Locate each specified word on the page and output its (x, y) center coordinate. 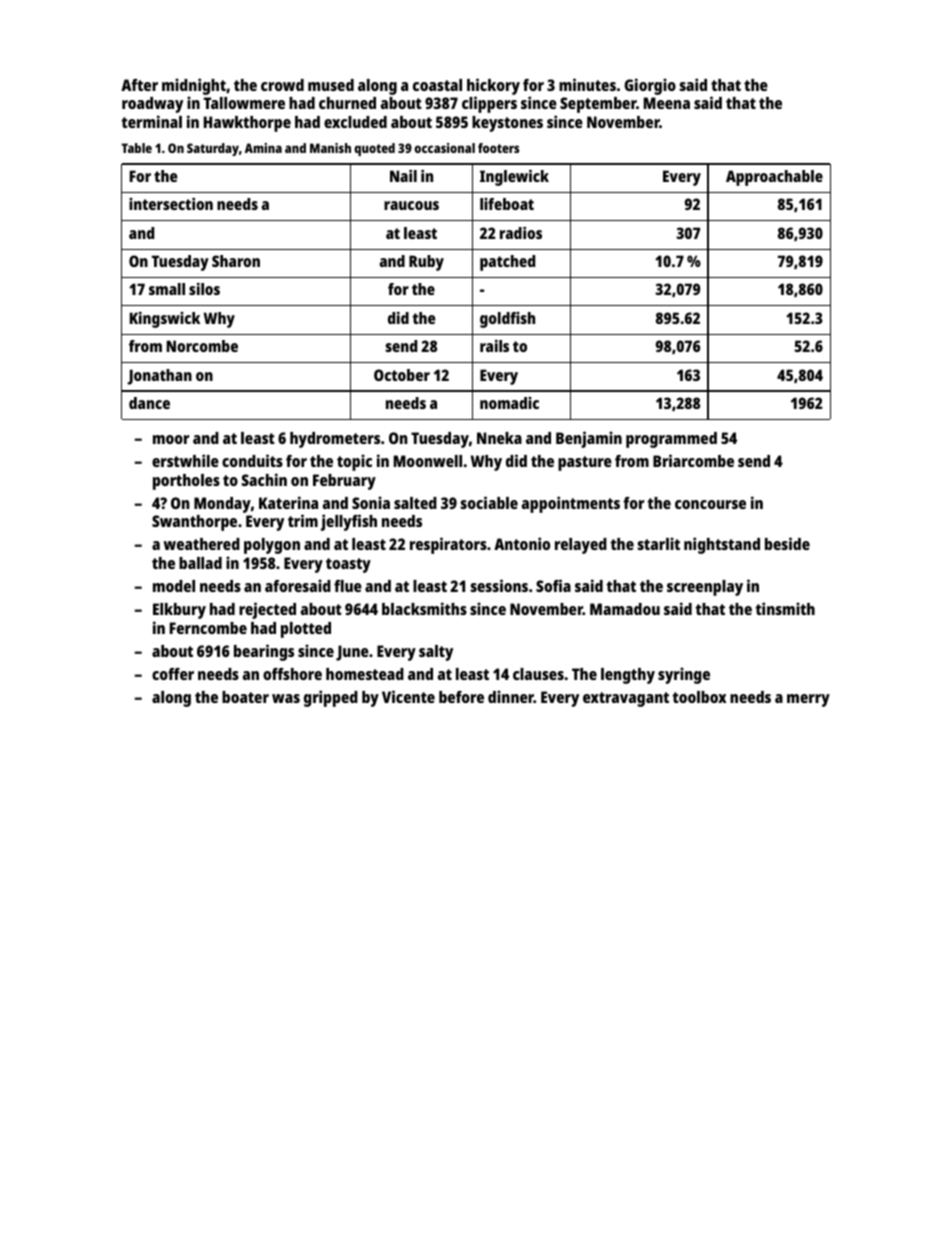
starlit (658, 543)
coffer (173, 674)
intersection (171, 204)
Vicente (408, 696)
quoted (374, 149)
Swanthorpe (194, 523)
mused (331, 85)
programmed (671, 440)
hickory (493, 86)
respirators (448, 545)
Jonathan (159, 377)
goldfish (507, 320)
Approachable (774, 178)
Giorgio (650, 86)
